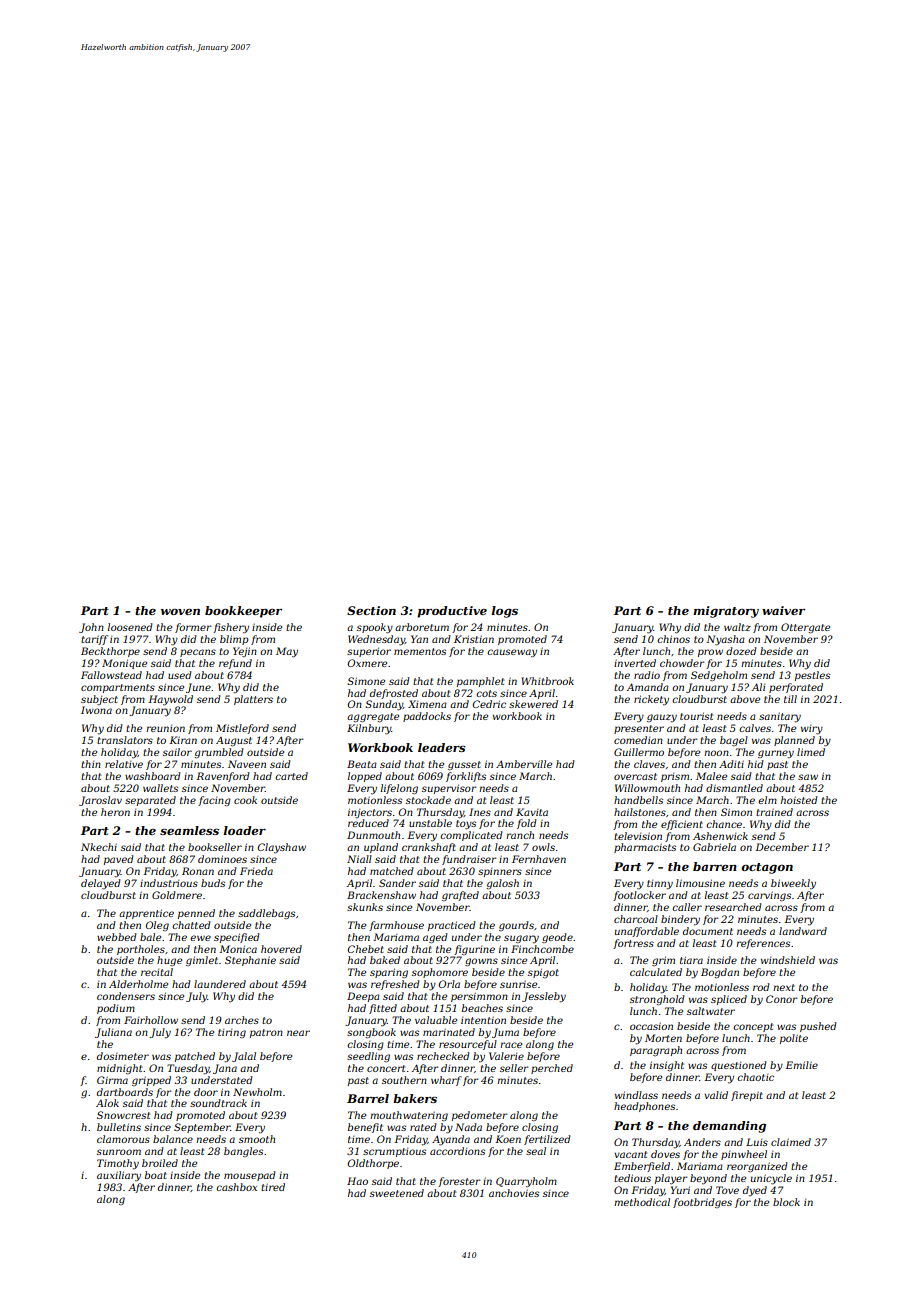 The image size is (924, 1308). I want to click on webbed, so click(116, 937).
